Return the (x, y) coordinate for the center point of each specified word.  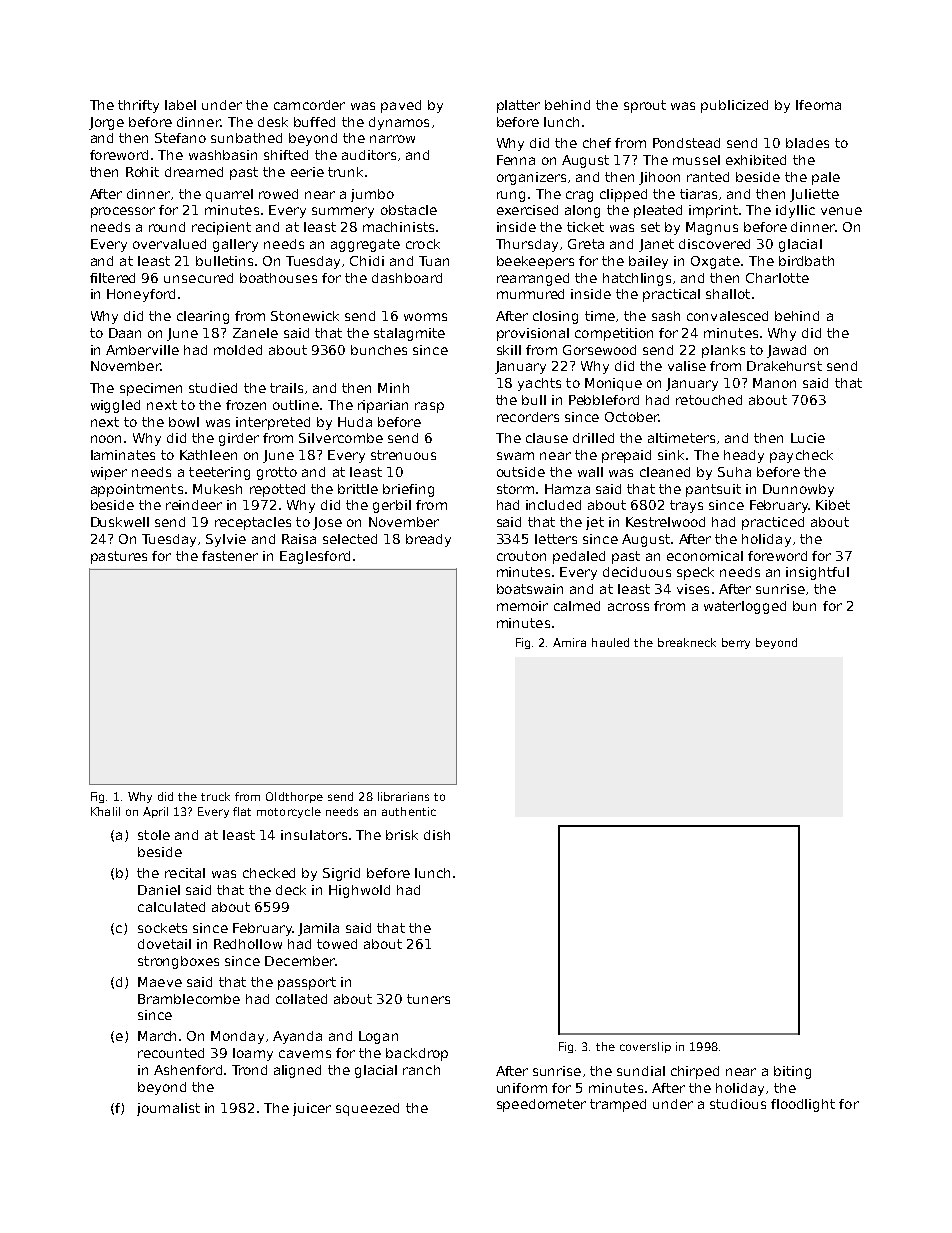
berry (736, 643)
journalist (168, 1109)
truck (215, 796)
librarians (403, 796)
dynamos (399, 123)
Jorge (106, 123)
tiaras (698, 194)
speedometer (541, 1105)
